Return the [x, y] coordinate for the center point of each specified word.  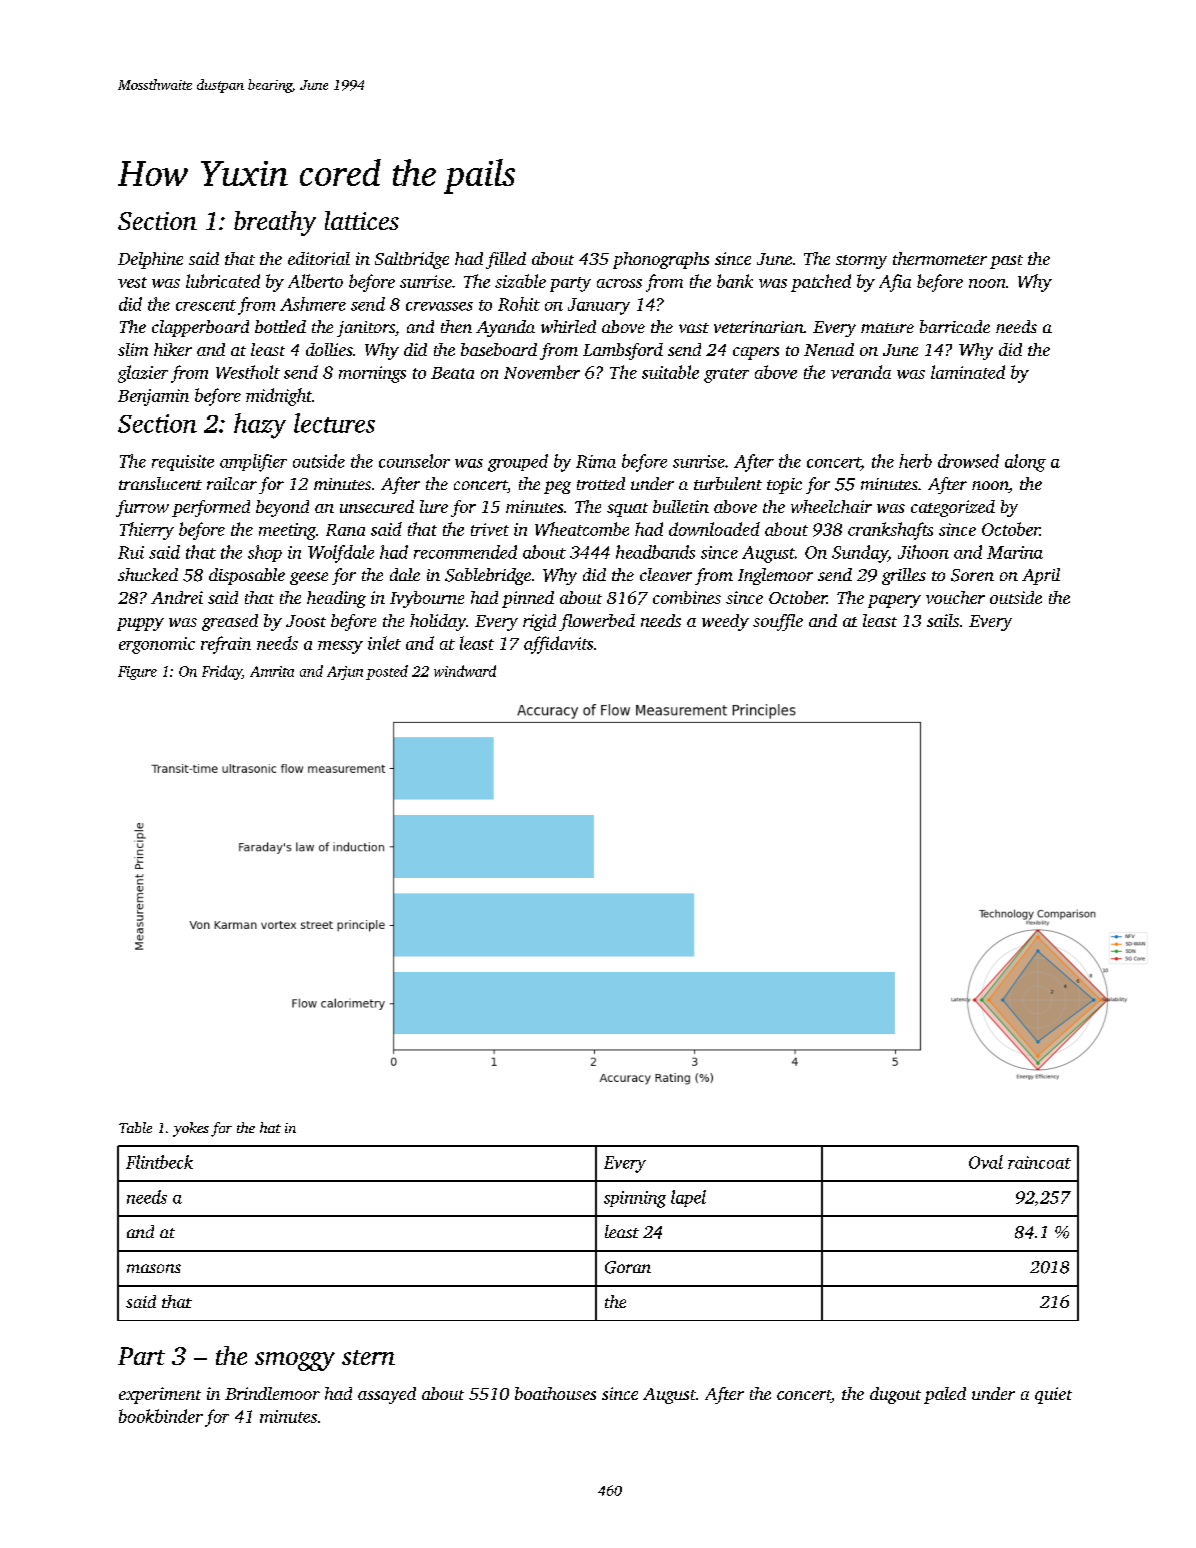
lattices [362, 220]
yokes [191, 1129]
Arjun [345, 673]
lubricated [223, 281]
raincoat [1039, 1162]
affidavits [558, 645]
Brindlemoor [272, 1393]
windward [465, 671]
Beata [452, 373]
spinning [635, 1199]
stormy [861, 262]
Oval [986, 1162]
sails [943, 620]
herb [915, 461]
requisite [183, 463]
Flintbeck [159, 1162]
